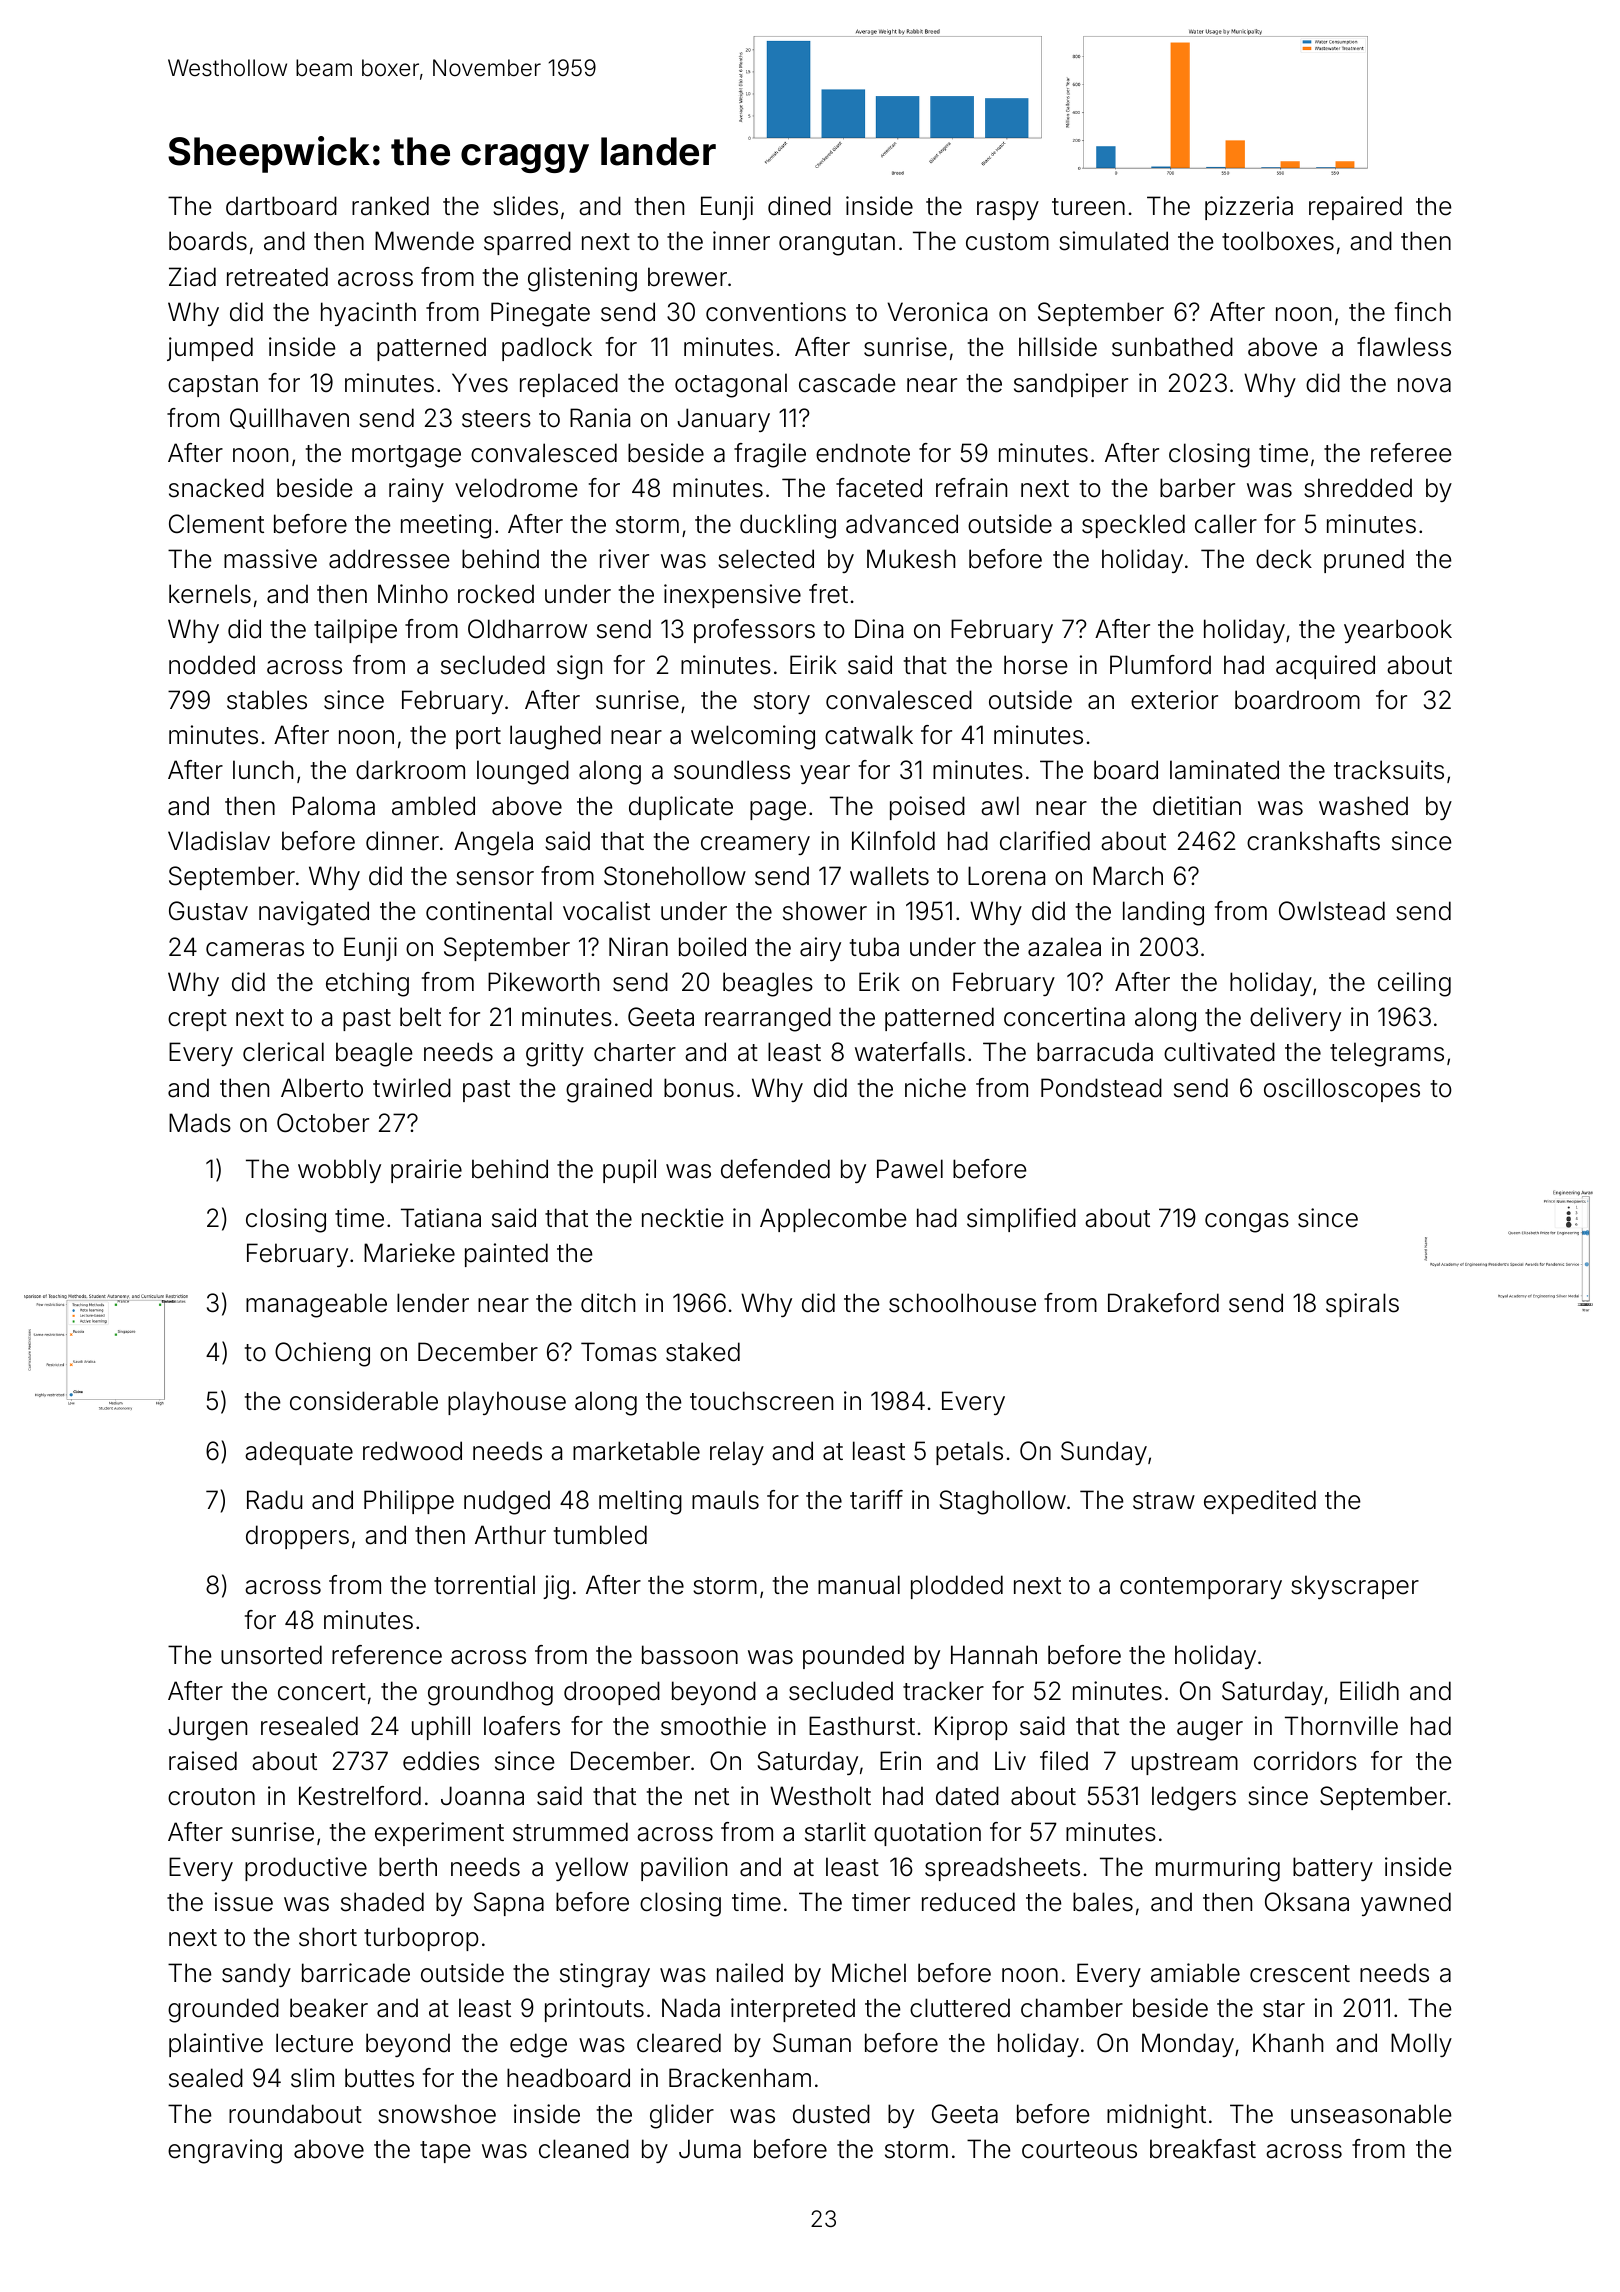  Describe the element at coordinates (328, 1937) in the page. I see `short` at that location.
